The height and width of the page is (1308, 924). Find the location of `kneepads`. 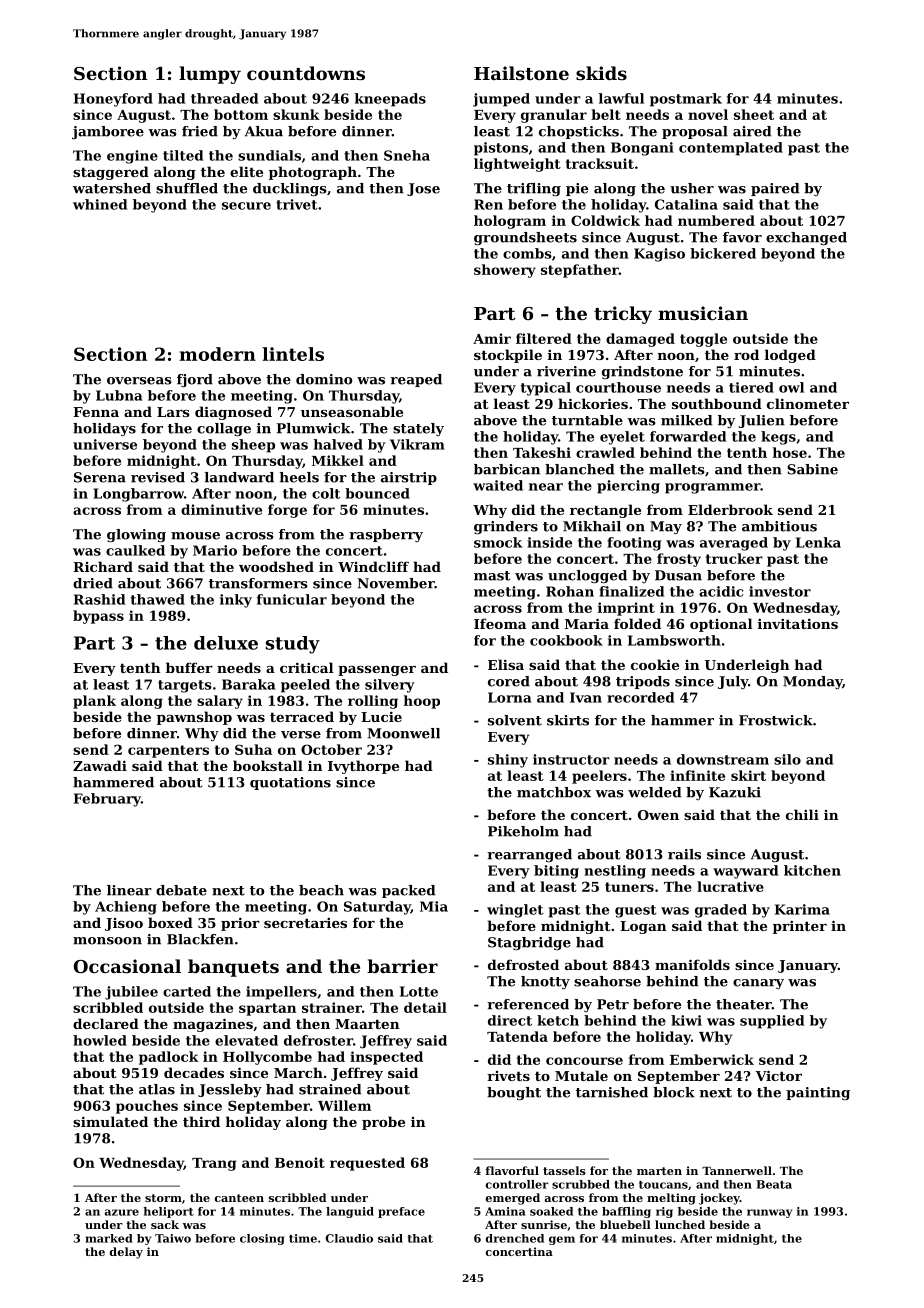

kneepads is located at coordinates (390, 100).
